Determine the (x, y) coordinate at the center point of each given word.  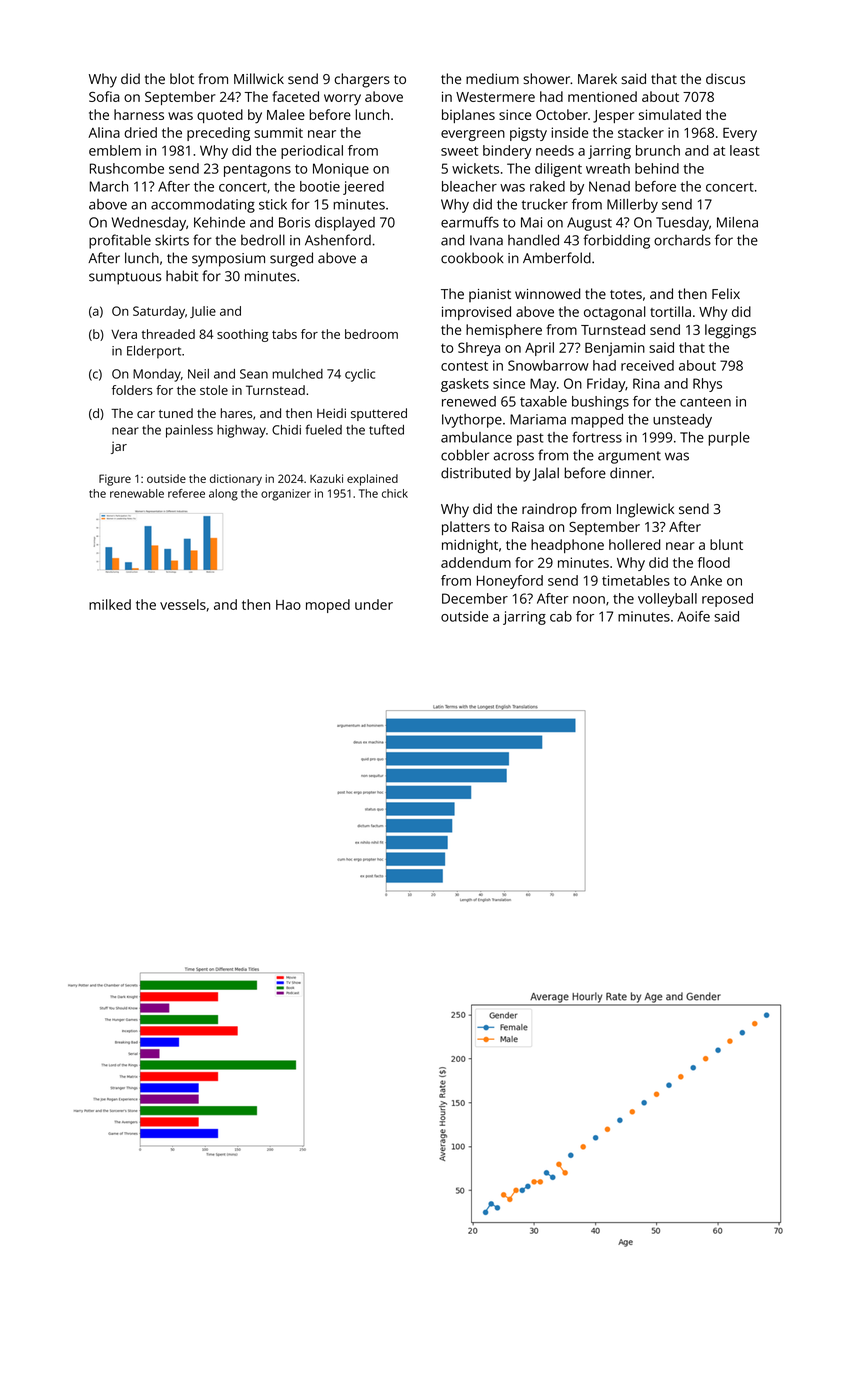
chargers (362, 80)
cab (561, 616)
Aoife (693, 616)
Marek (597, 78)
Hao (288, 605)
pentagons (257, 170)
